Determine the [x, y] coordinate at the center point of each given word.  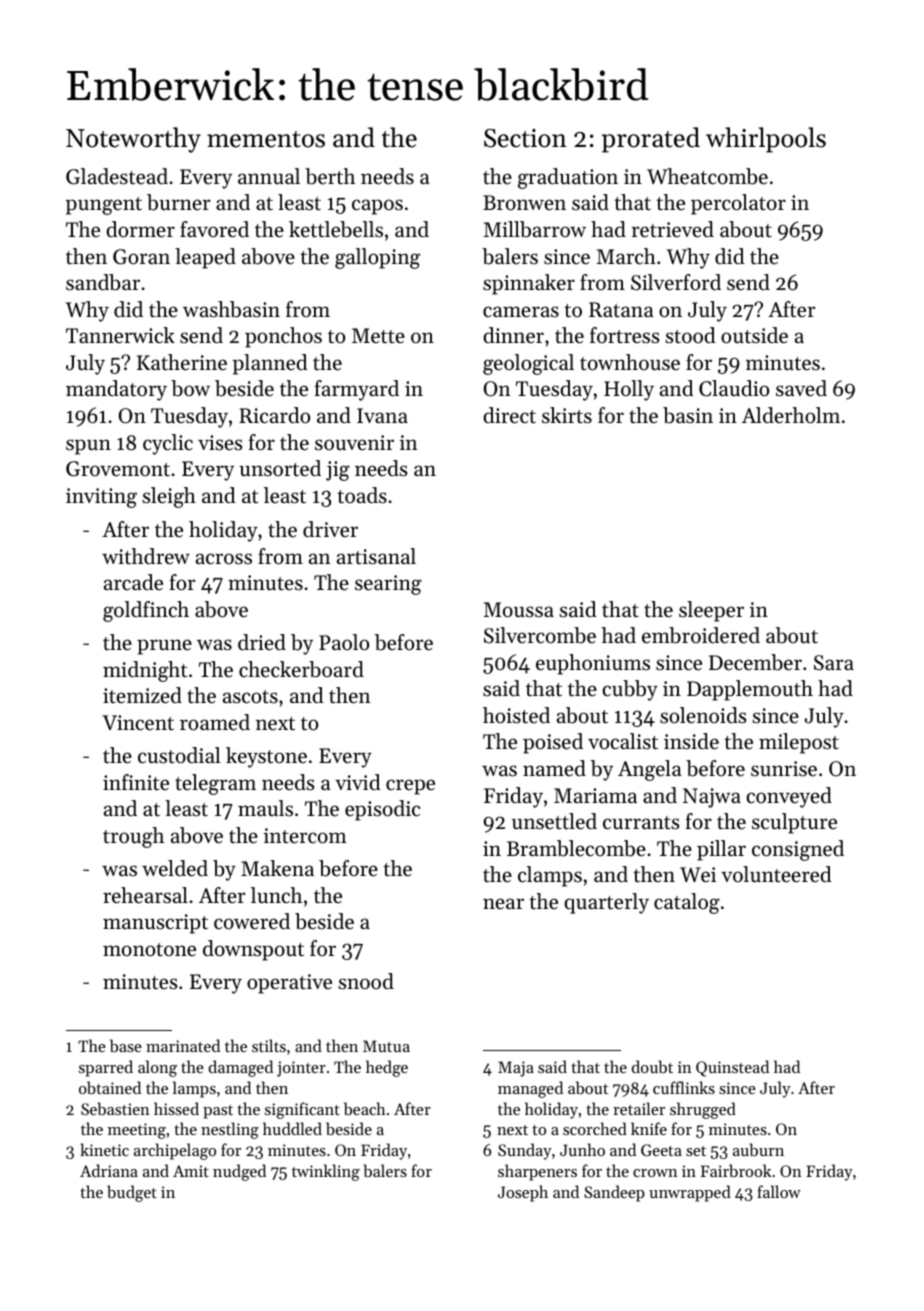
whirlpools [766, 140]
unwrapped [690, 1193]
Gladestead [117, 176]
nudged [239, 1172]
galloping [377, 258]
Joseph [523, 1193]
